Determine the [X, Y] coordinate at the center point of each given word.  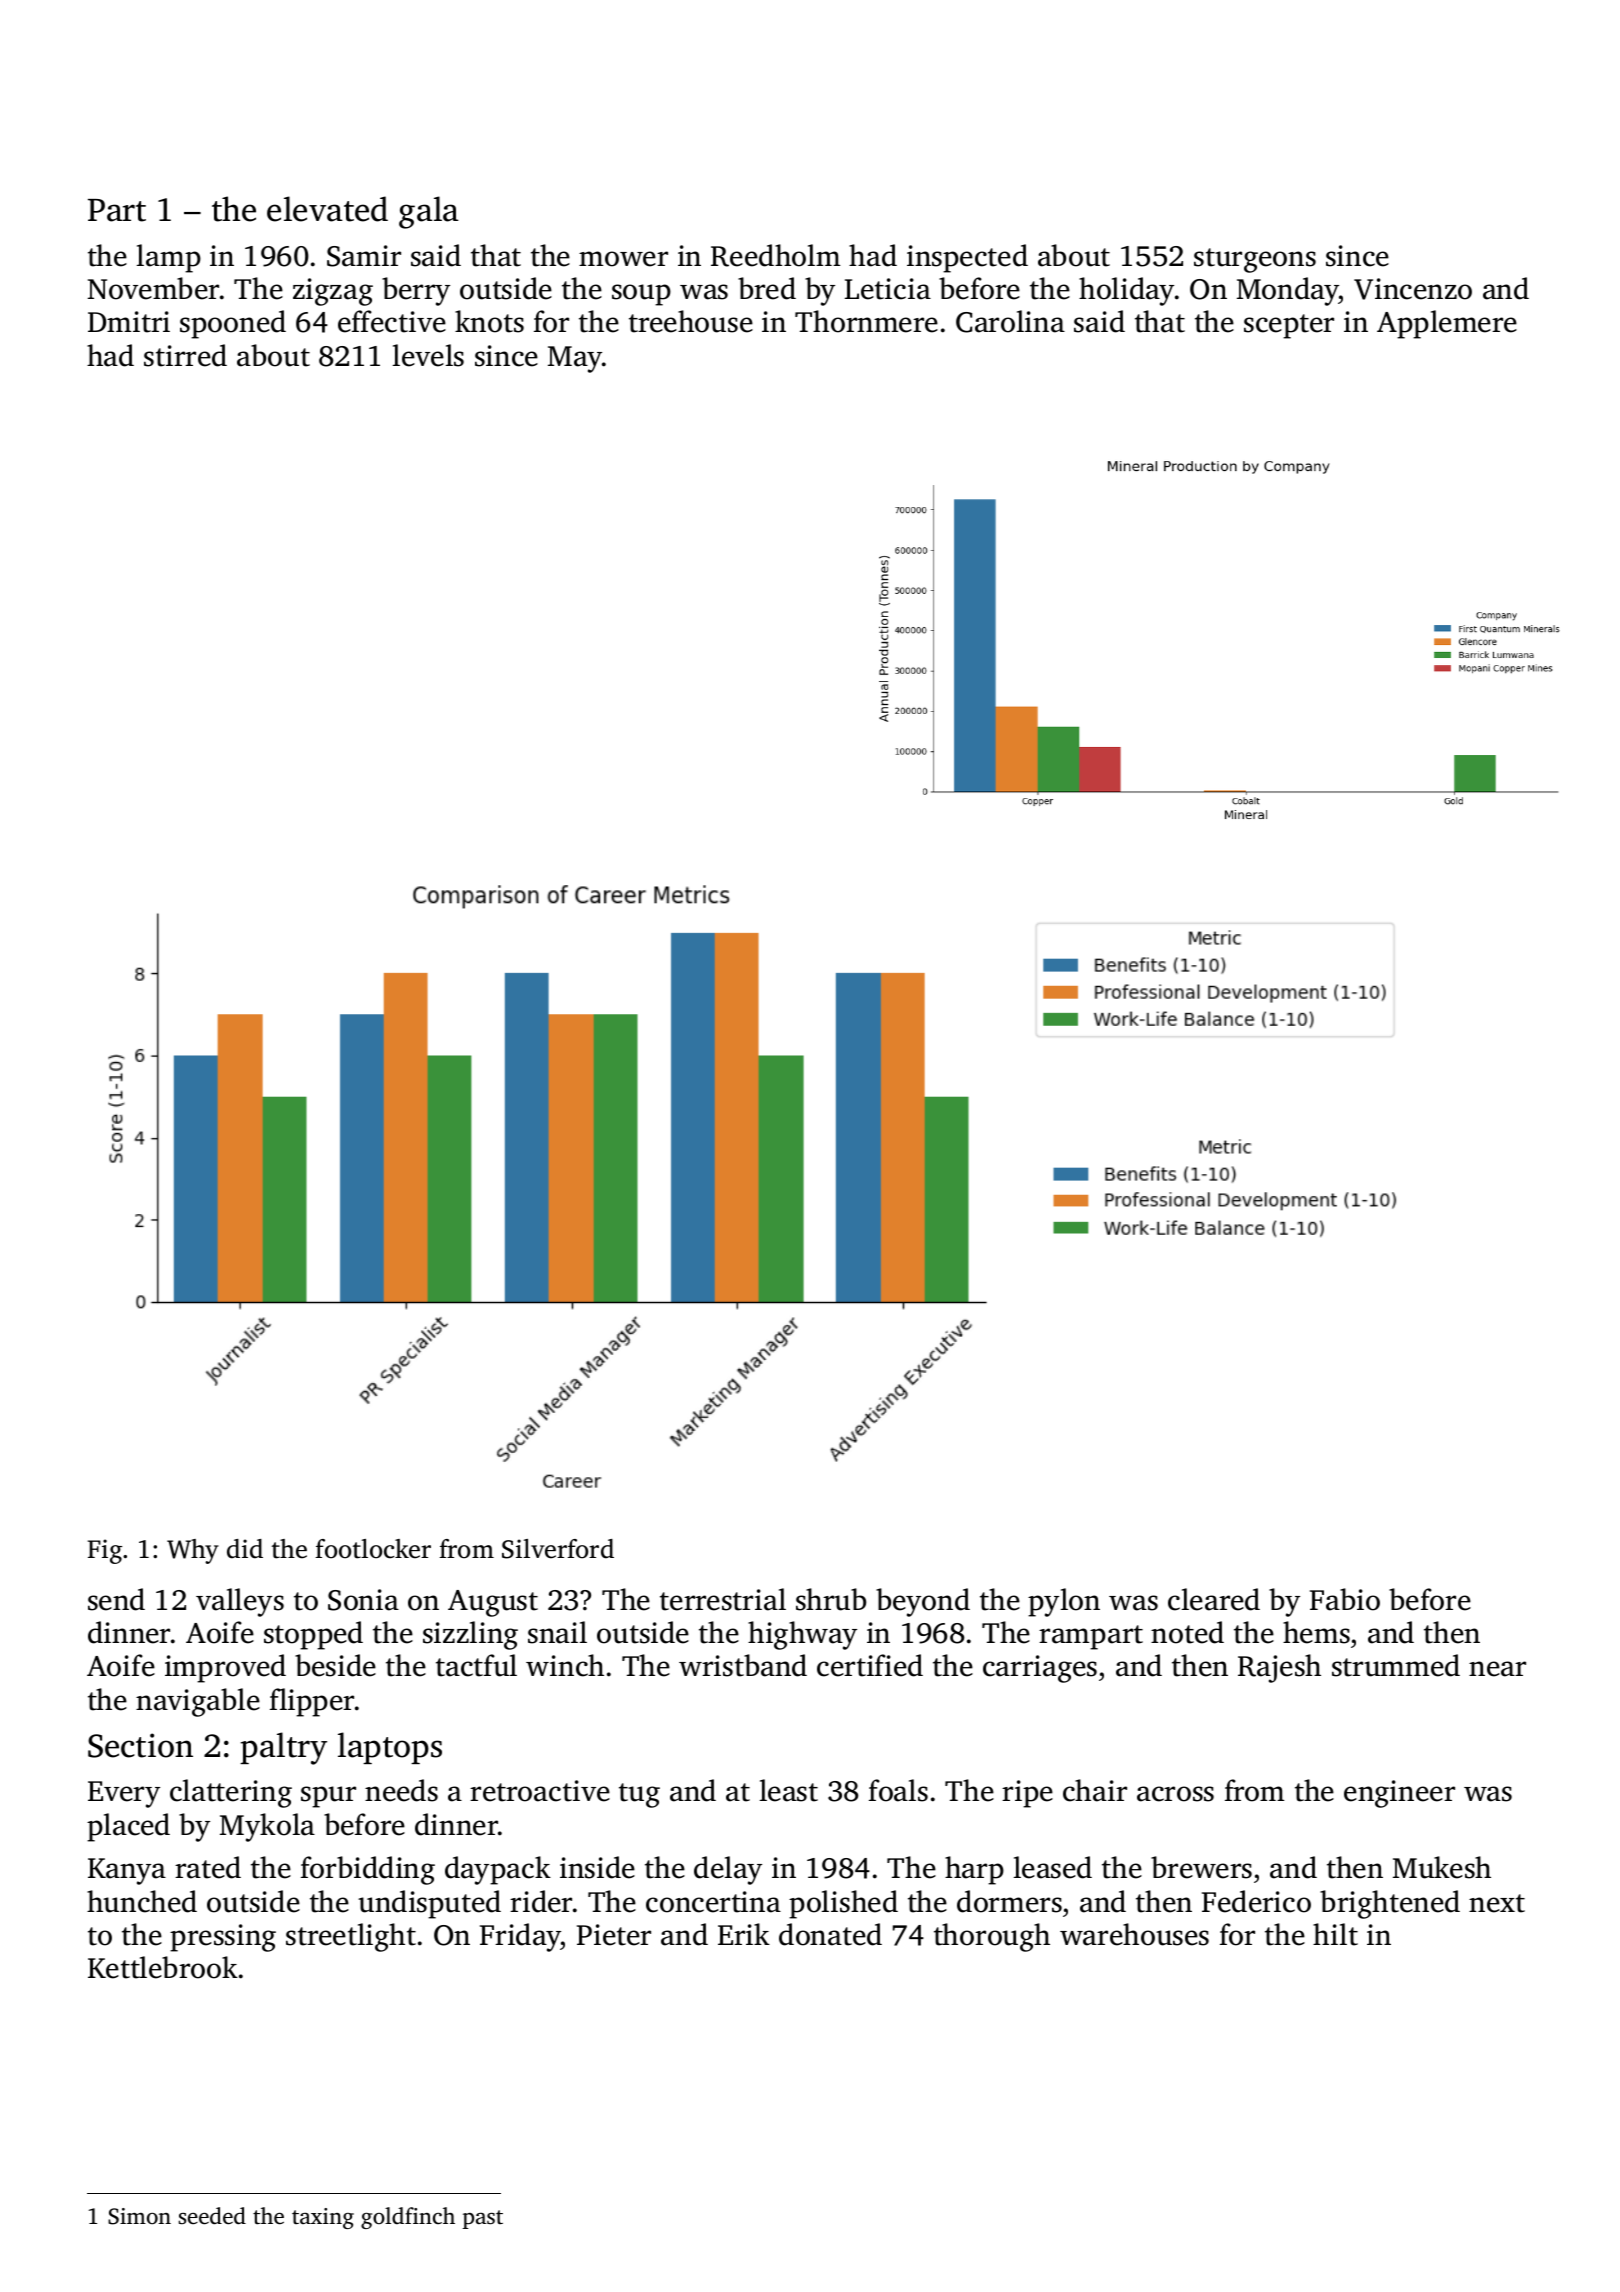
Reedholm [775, 255]
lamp [169, 258]
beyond [923, 1602]
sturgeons [1255, 260]
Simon [139, 2216]
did [245, 1549]
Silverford [558, 1549]
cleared [1214, 1599]
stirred [185, 355]
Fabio [1345, 1599]
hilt [1335, 1934]
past [483, 2219]
